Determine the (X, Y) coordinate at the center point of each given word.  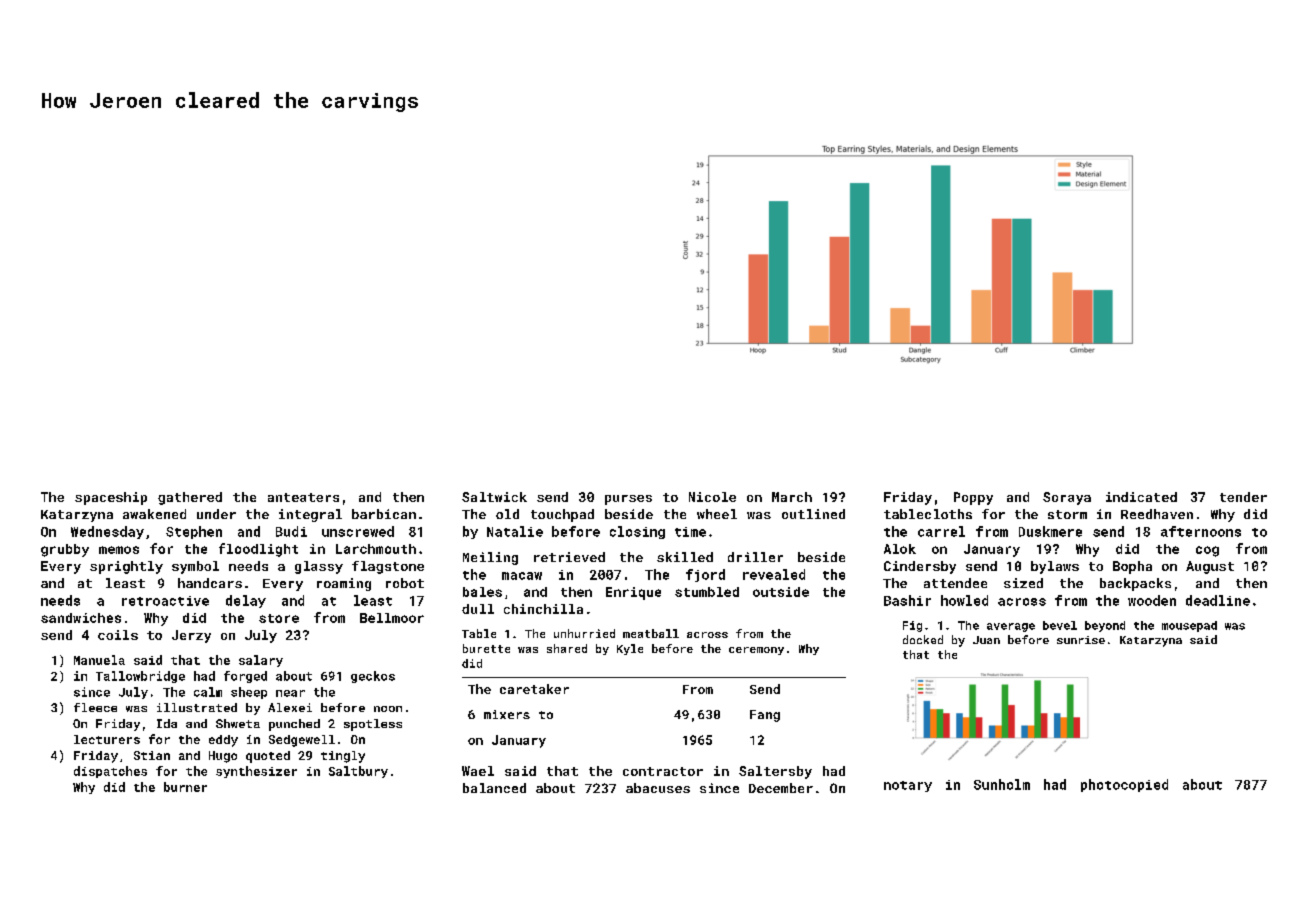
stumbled (707, 592)
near (290, 693)
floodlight (258, 550)
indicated (1141, 497)
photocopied (1124, 785)
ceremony (756, 651)
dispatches (110, 772)
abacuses (658, 788)
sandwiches (81, 618)
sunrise (1081, 640)
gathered (190, 498)
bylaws (1055, 567)
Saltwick (494, 497)
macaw (522, 576)
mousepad (1189, 626)
